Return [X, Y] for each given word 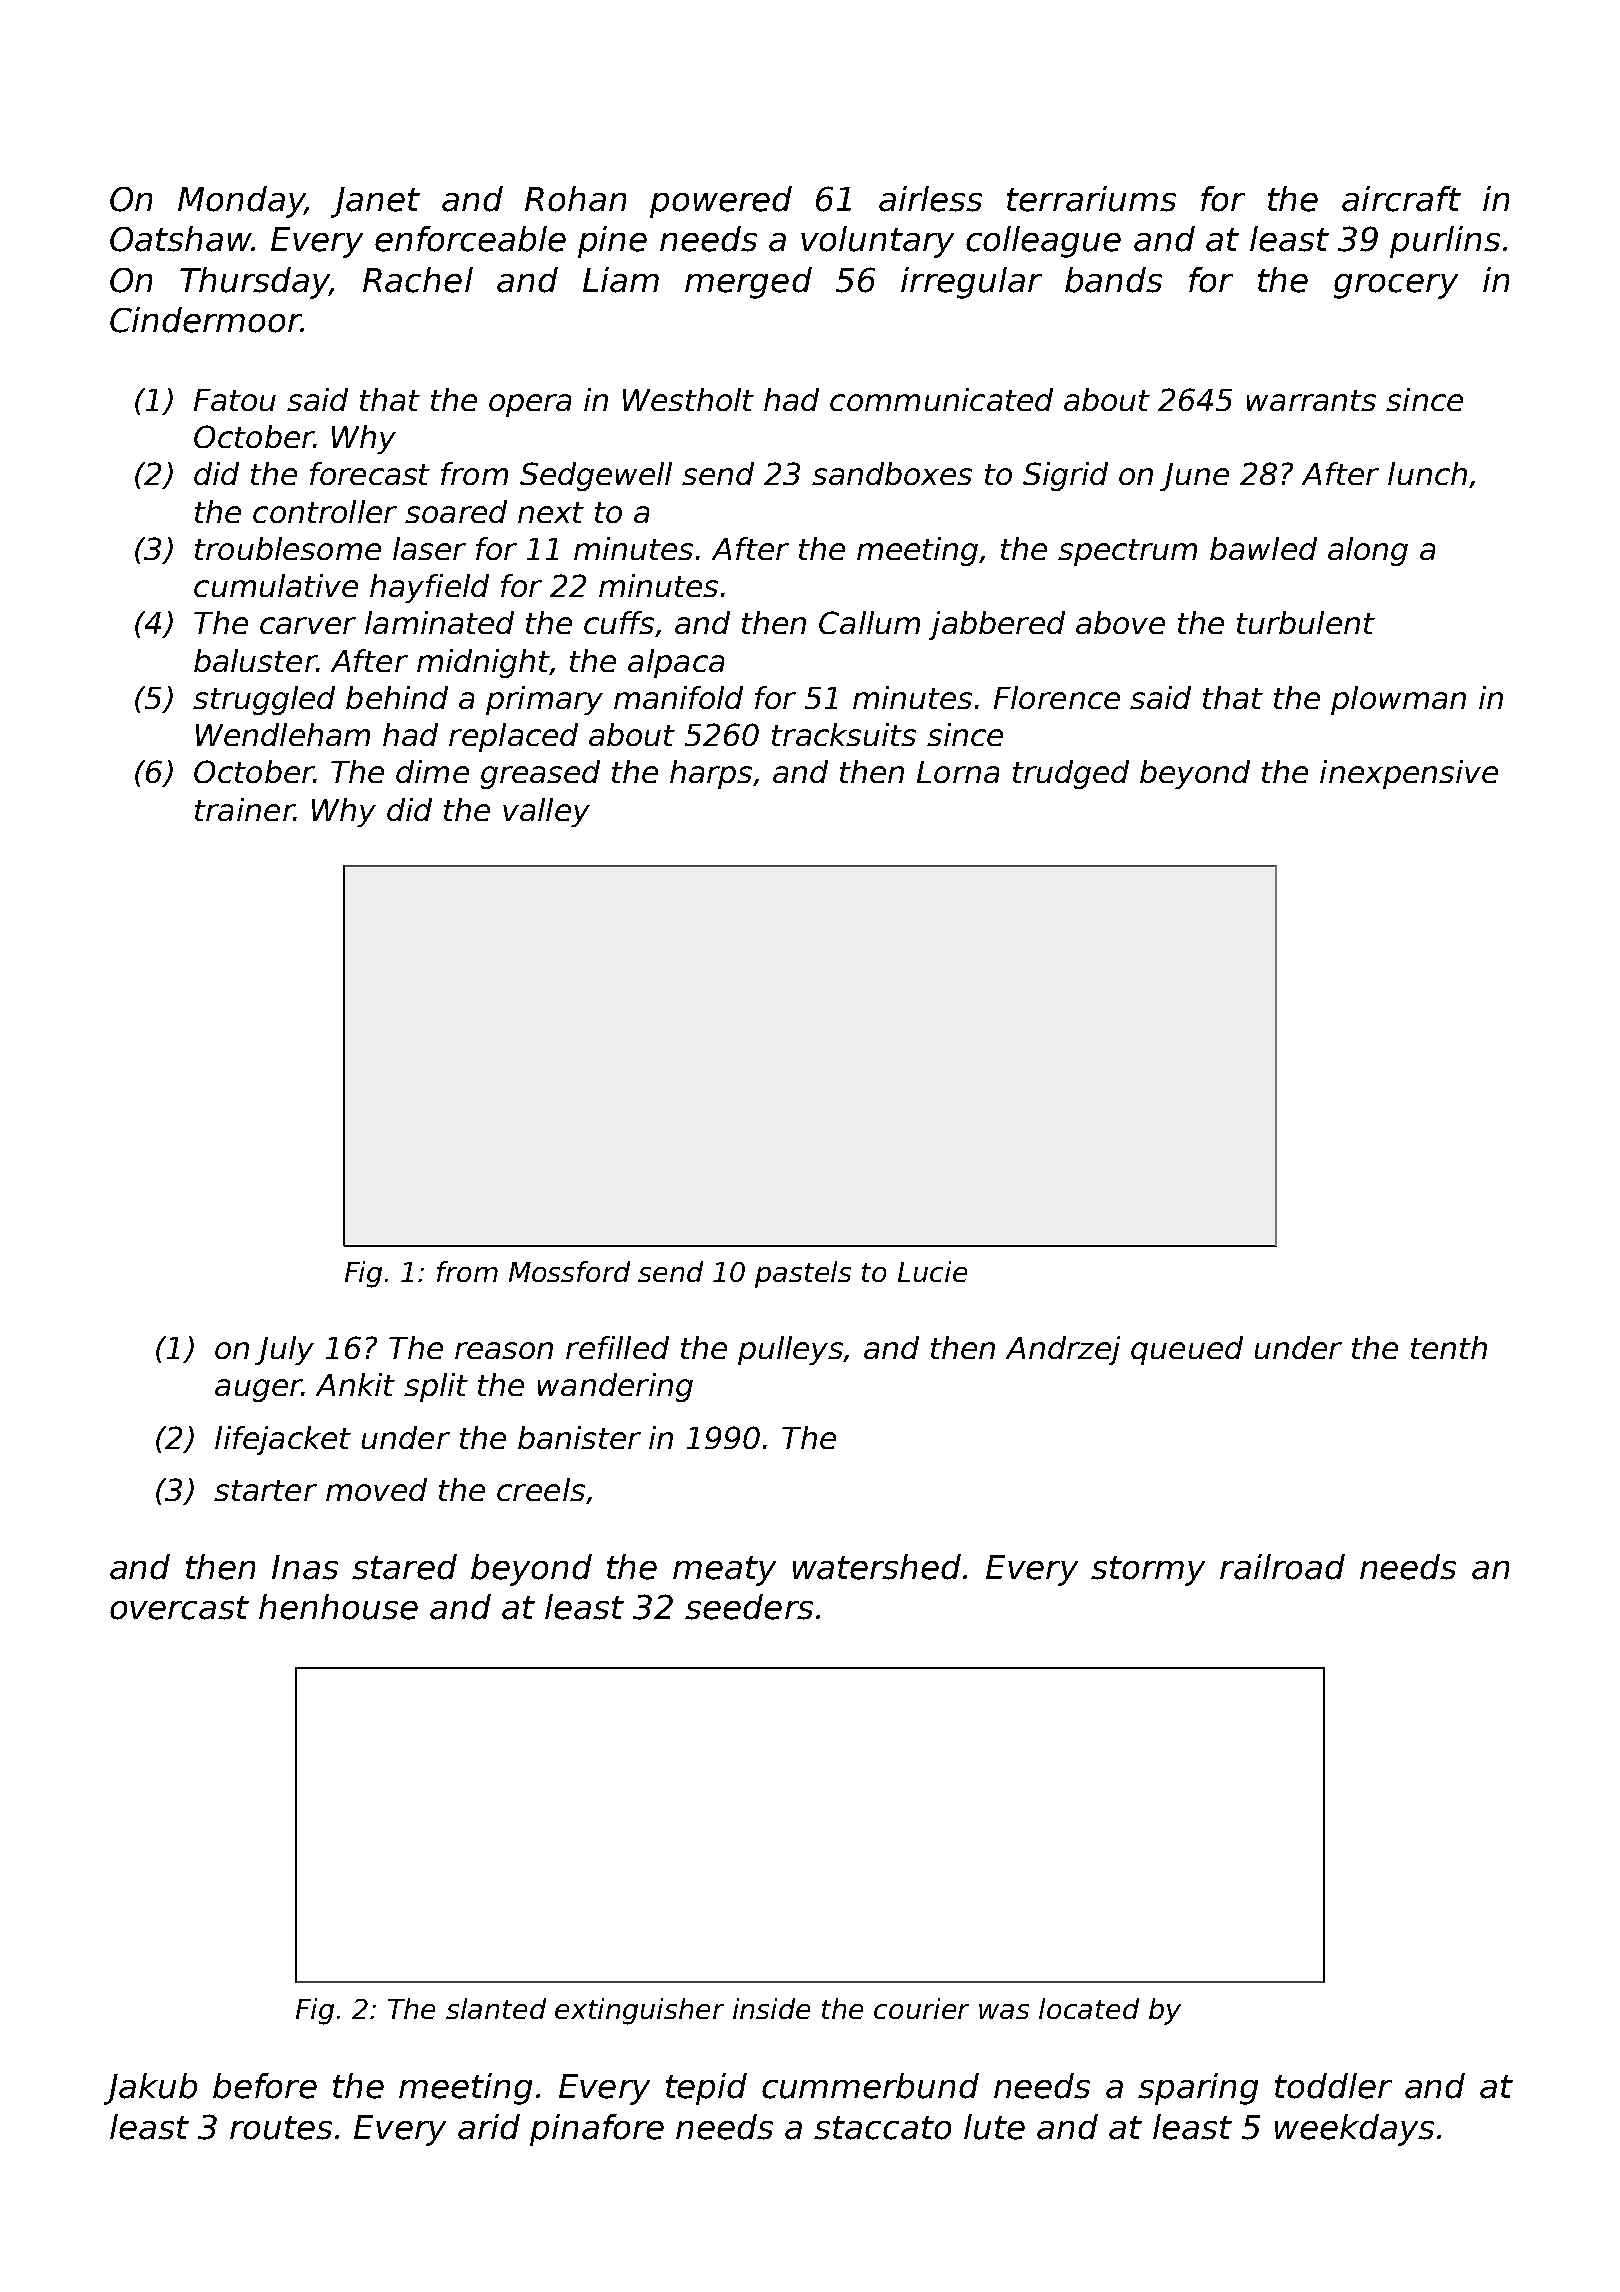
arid [489, 2127]
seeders [749, 1607]
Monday [241, 202]
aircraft [1401, 199]
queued [1187, 1350]
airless [930, 199]
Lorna [958, 772]
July [284, 1350]
